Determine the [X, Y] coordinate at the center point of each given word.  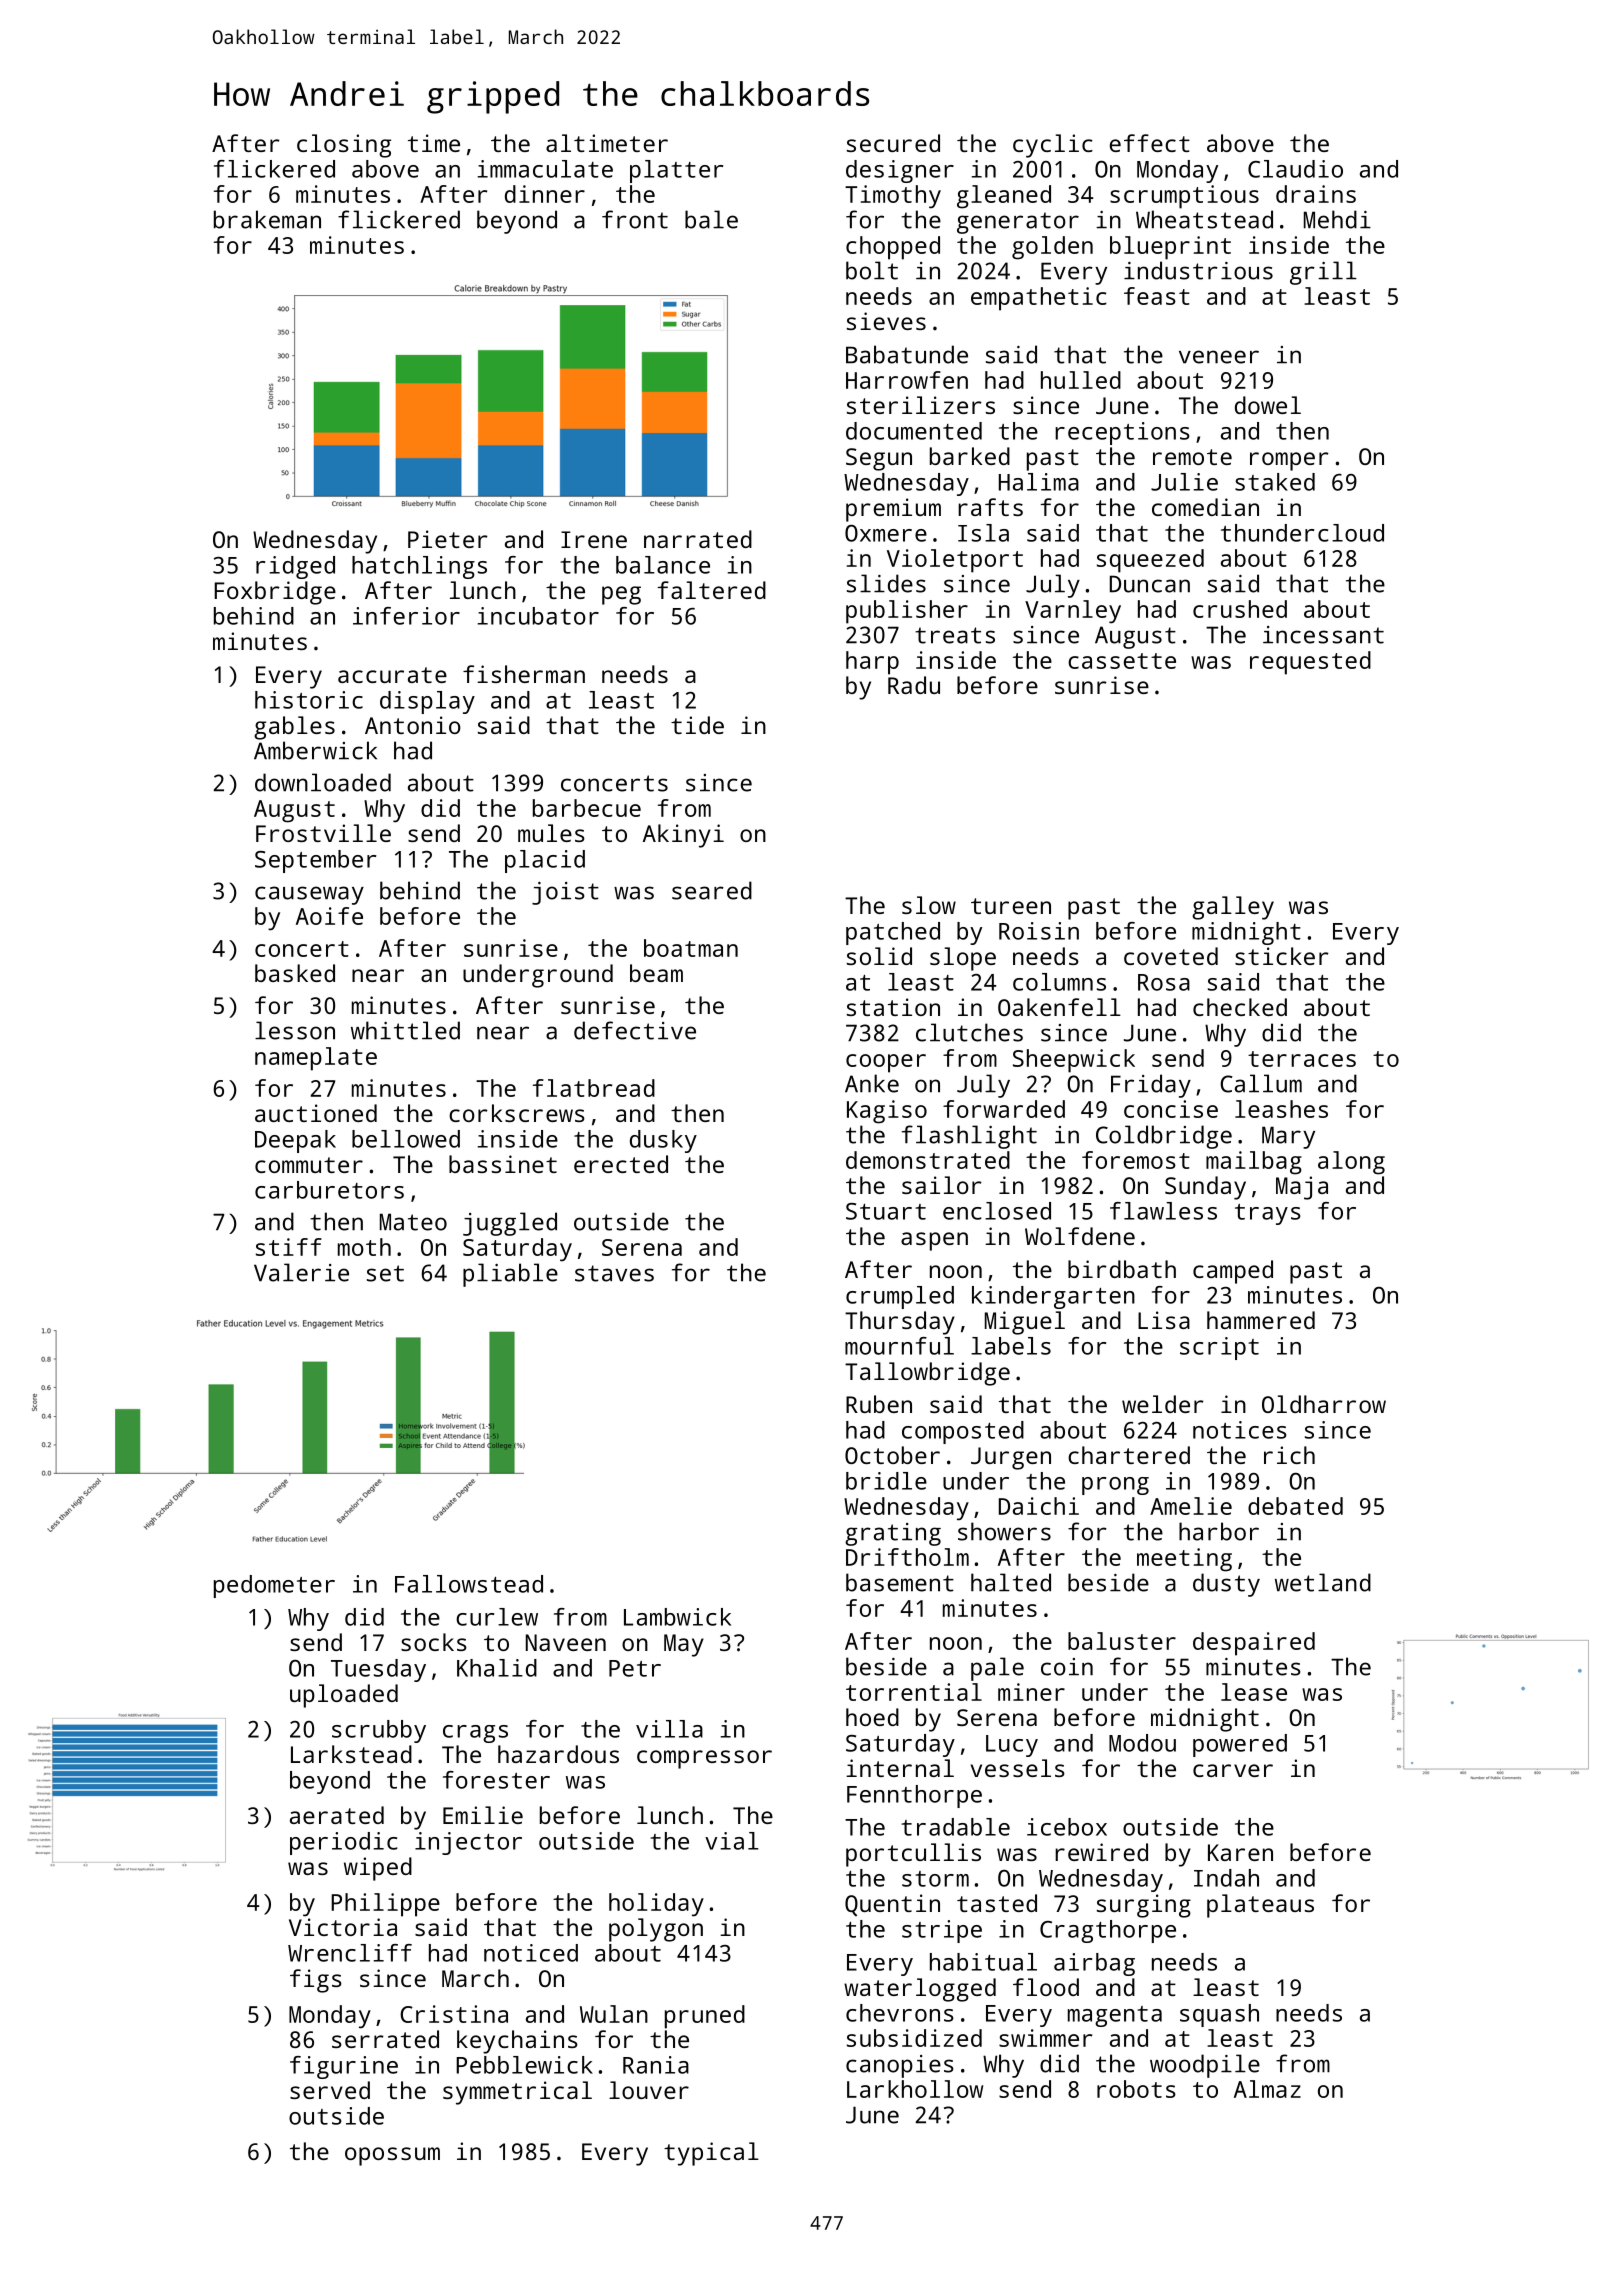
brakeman [267, 219]
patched [893, 933]
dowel [1268, 405]
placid [545, 861]
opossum [392, 2156]
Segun [879, 459]
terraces [1302, 1059]
